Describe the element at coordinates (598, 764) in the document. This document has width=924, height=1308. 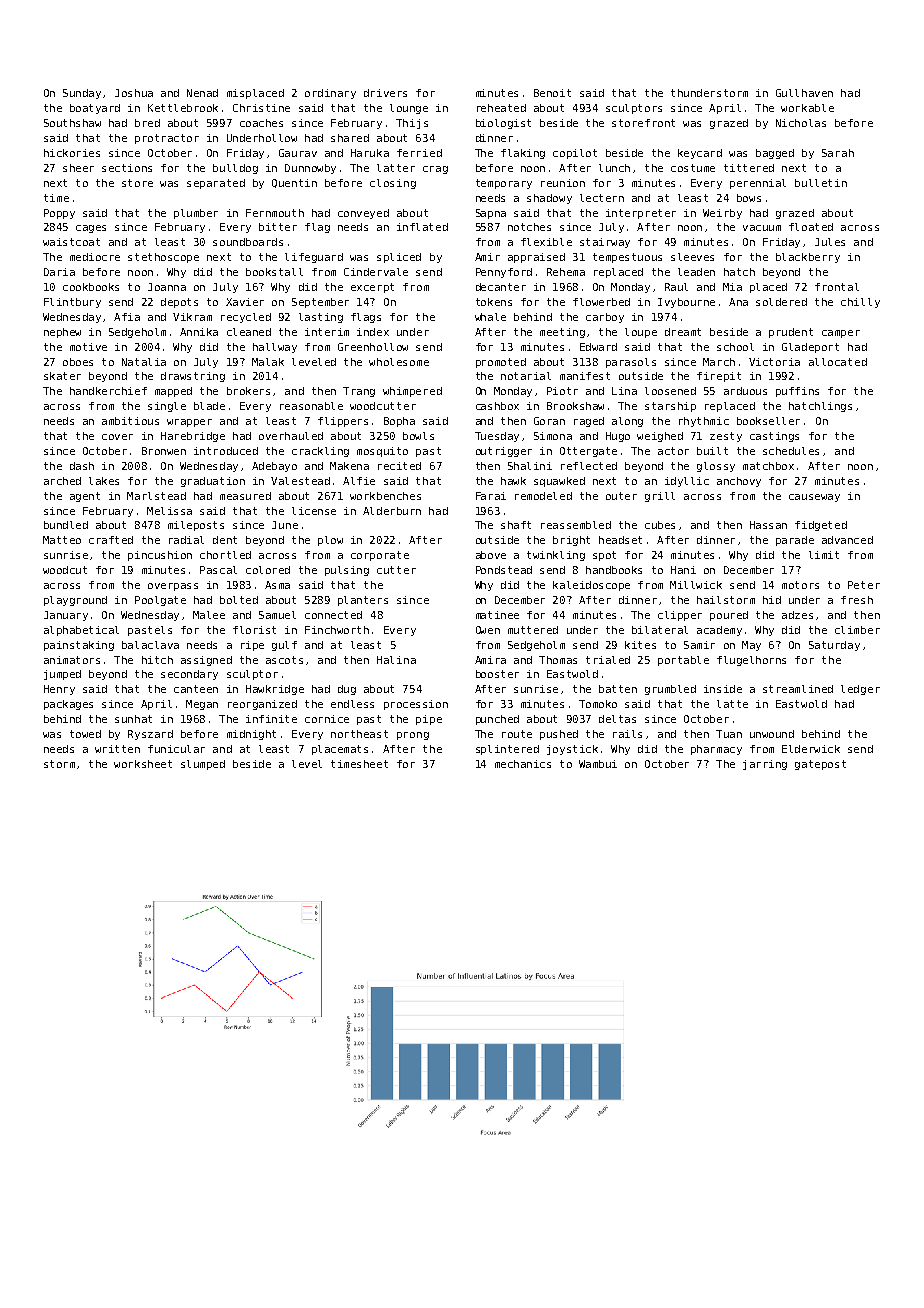
I see `Wambui` at that location.
